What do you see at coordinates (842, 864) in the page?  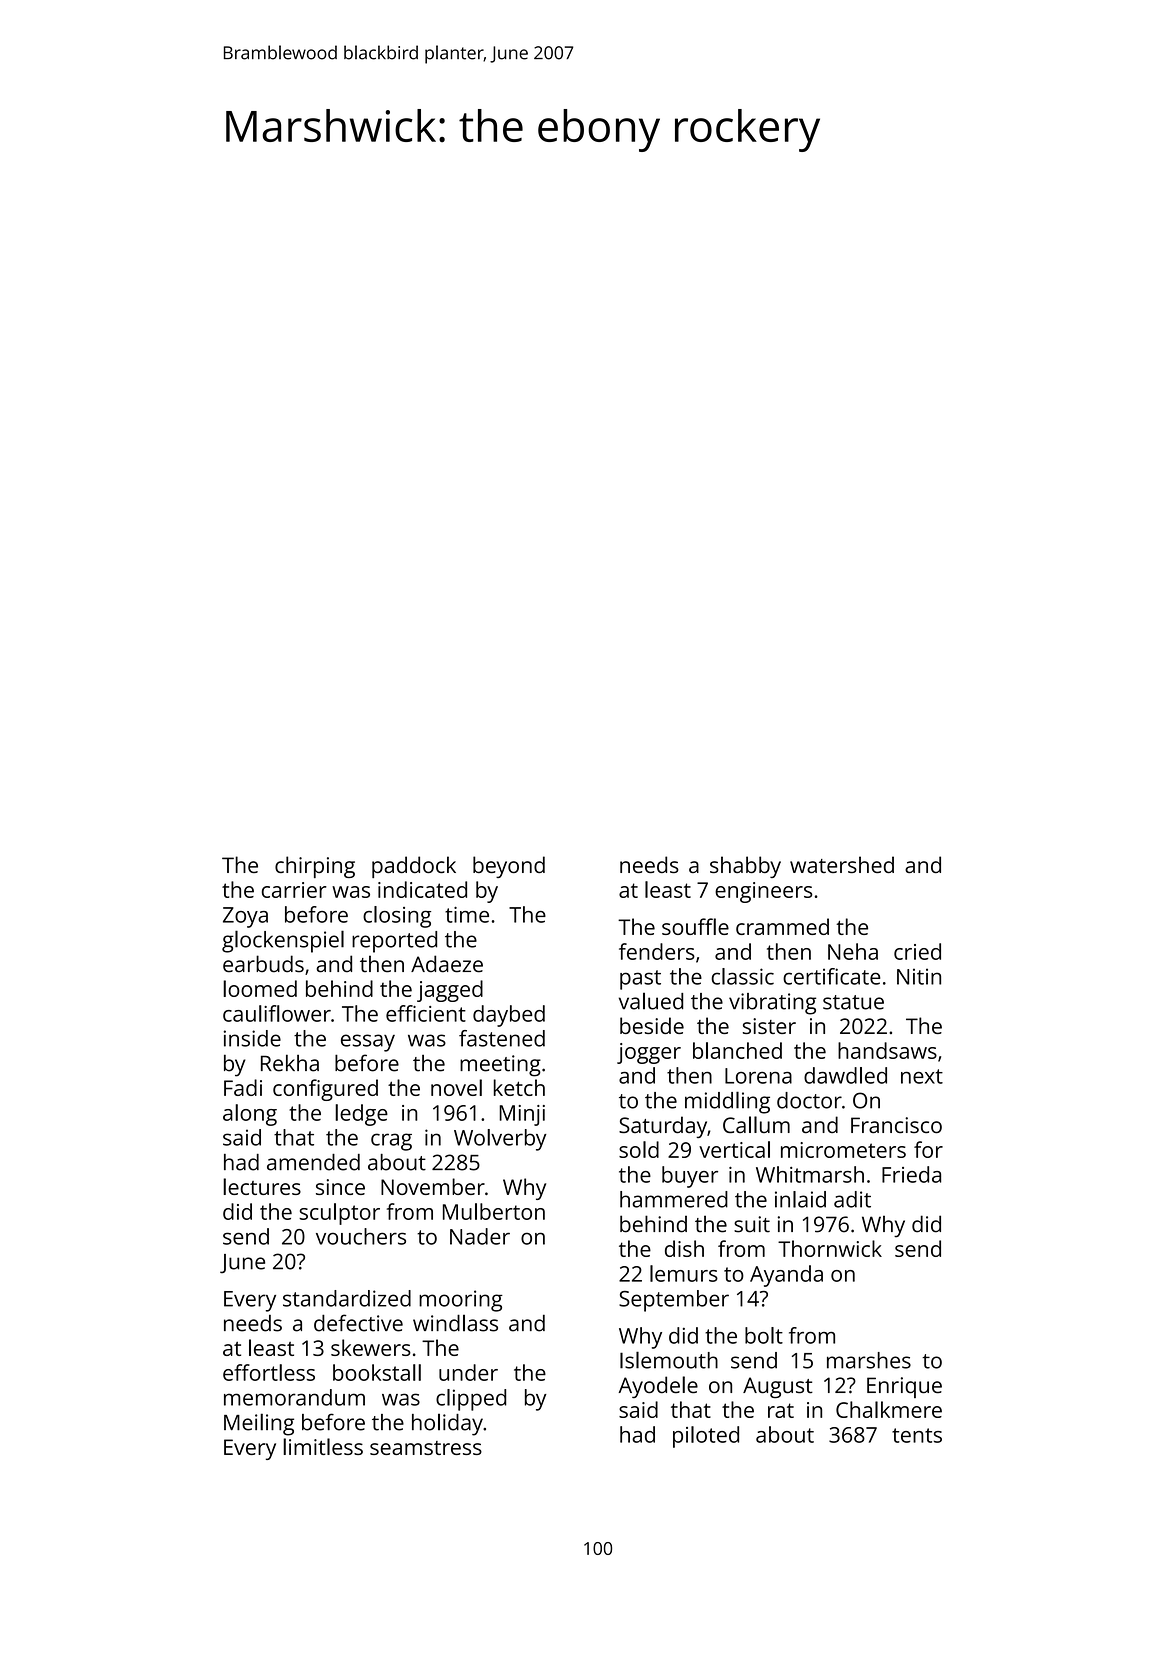 I see `watershed` at bounding box center [842, 864].
